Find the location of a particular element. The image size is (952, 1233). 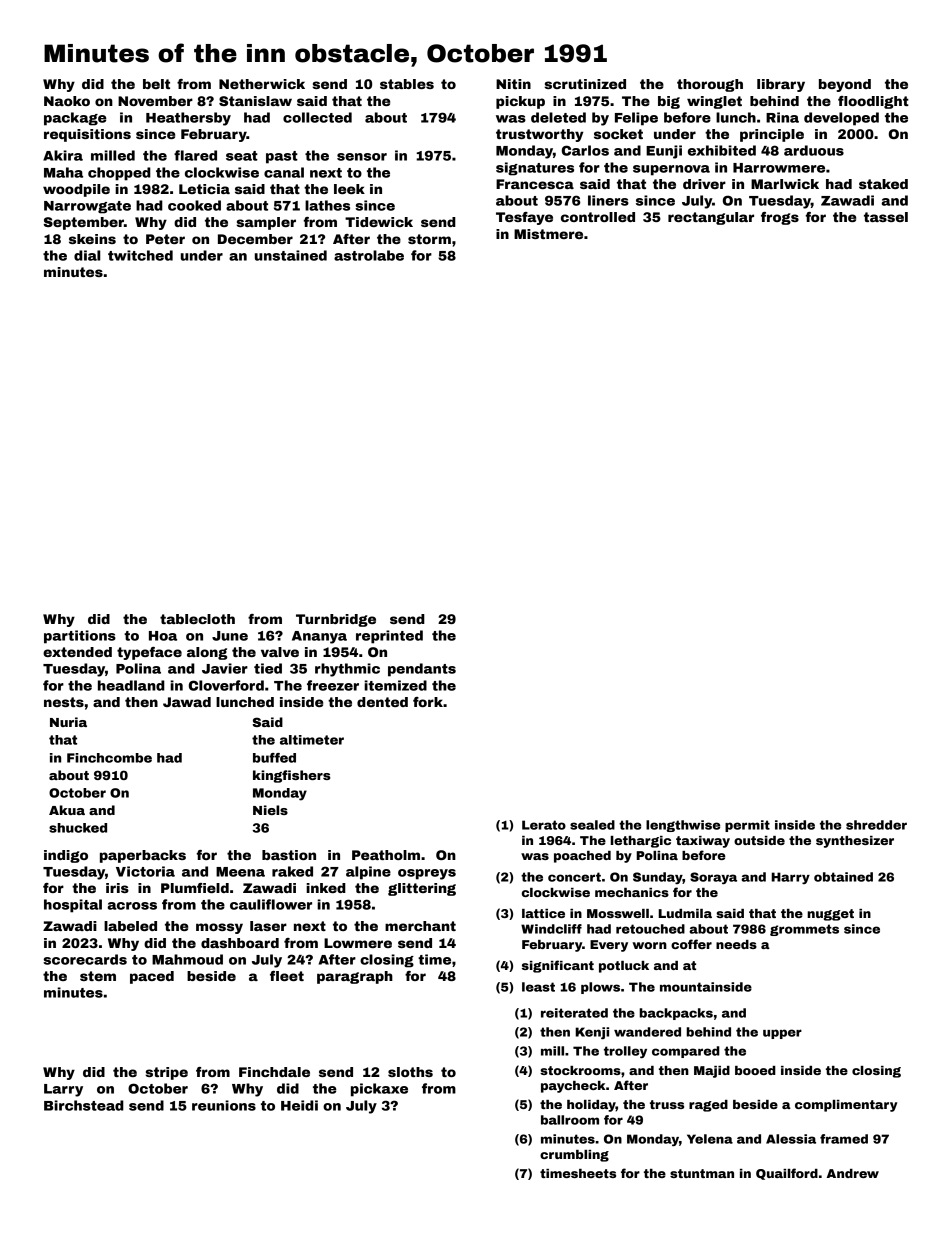

permit is located at coordinates (747, 826).
